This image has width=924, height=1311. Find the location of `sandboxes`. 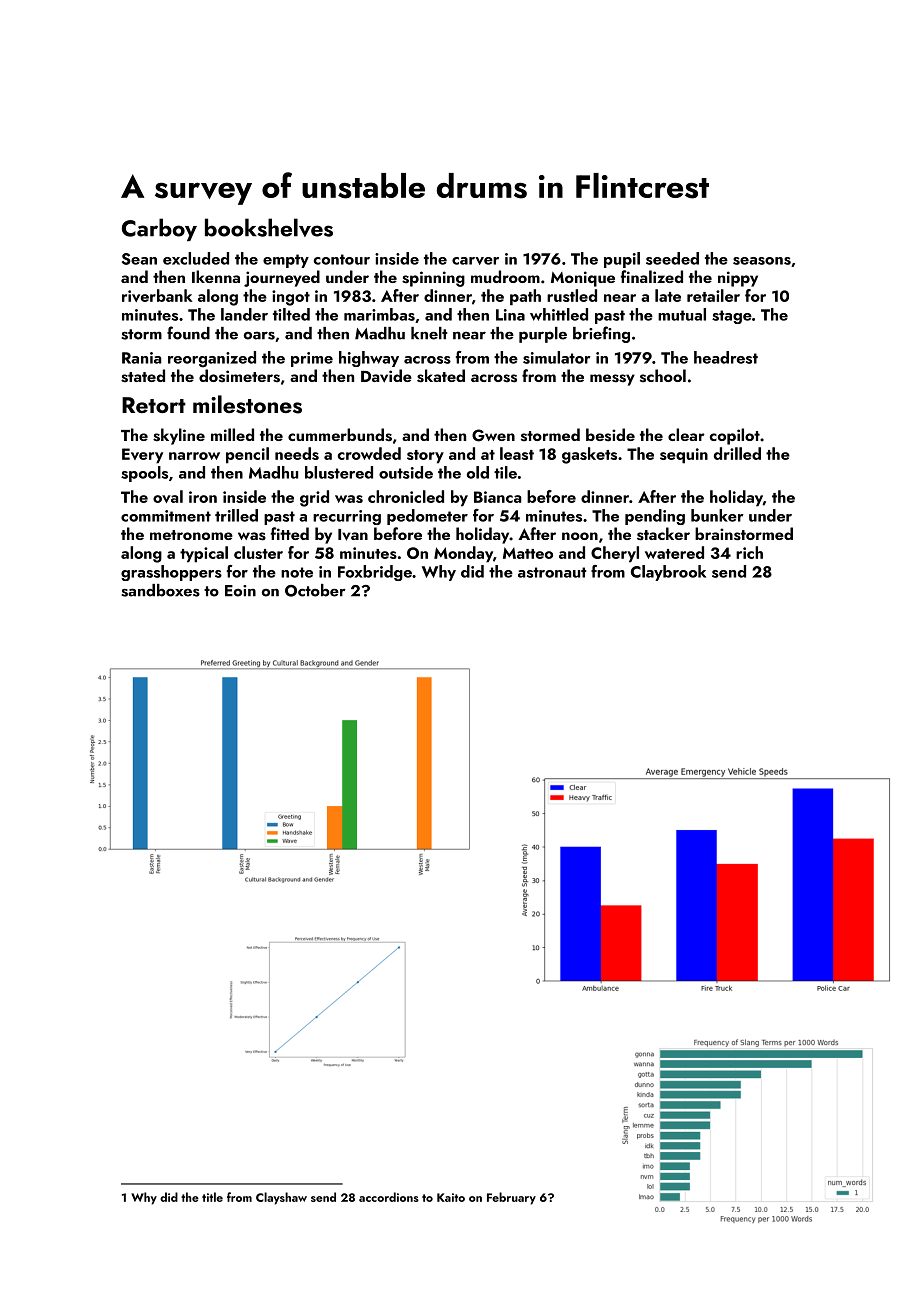

sandboxes is located at coordinates (160, 590).
